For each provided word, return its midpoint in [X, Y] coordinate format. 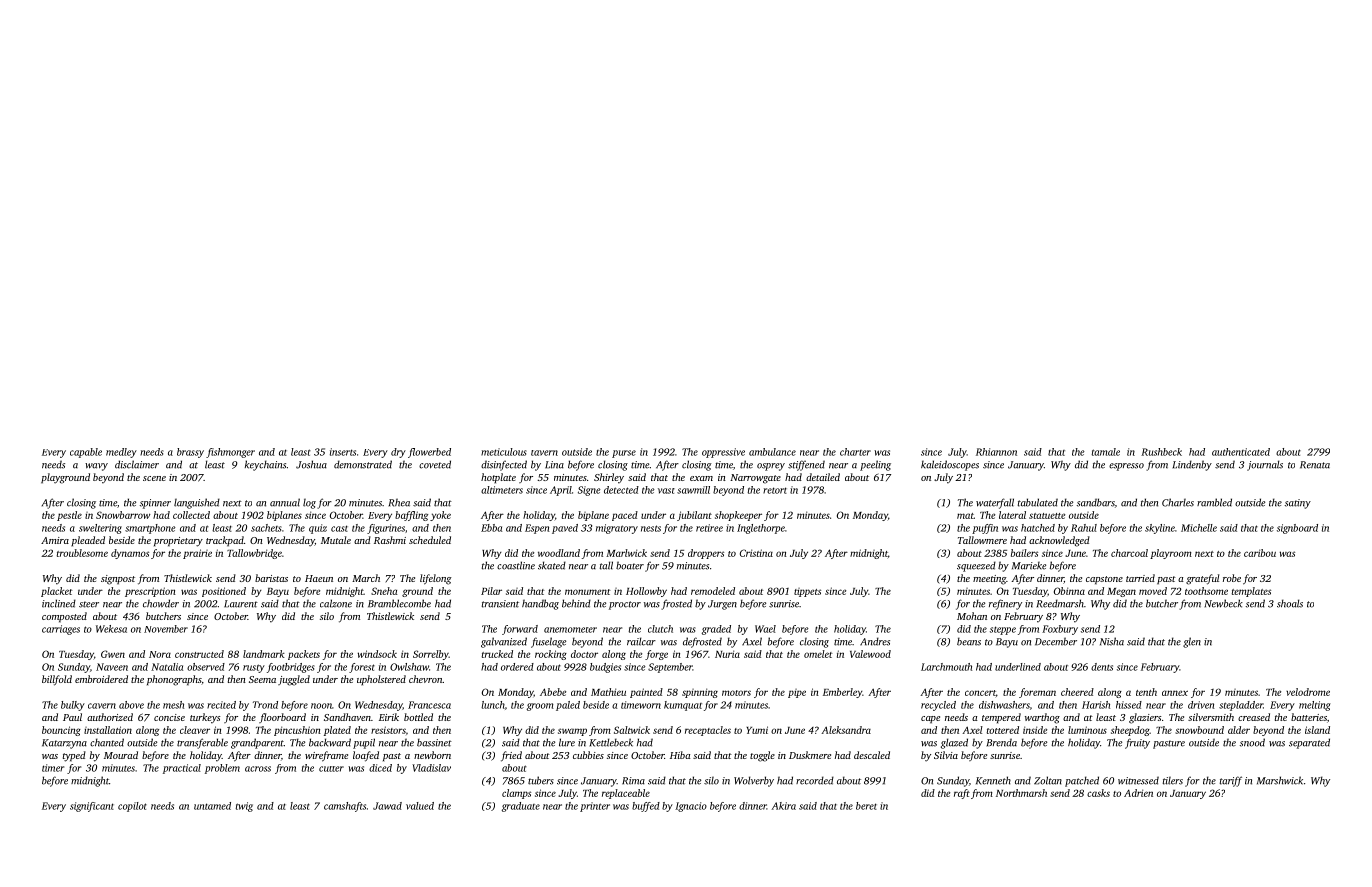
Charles [1178, 502]
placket [57, 592]
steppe [1003, 630]
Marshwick [1280, 780]
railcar [641, 641]
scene [154, 478]
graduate [521, 807]
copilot [132, 807]
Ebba [491, 528]
